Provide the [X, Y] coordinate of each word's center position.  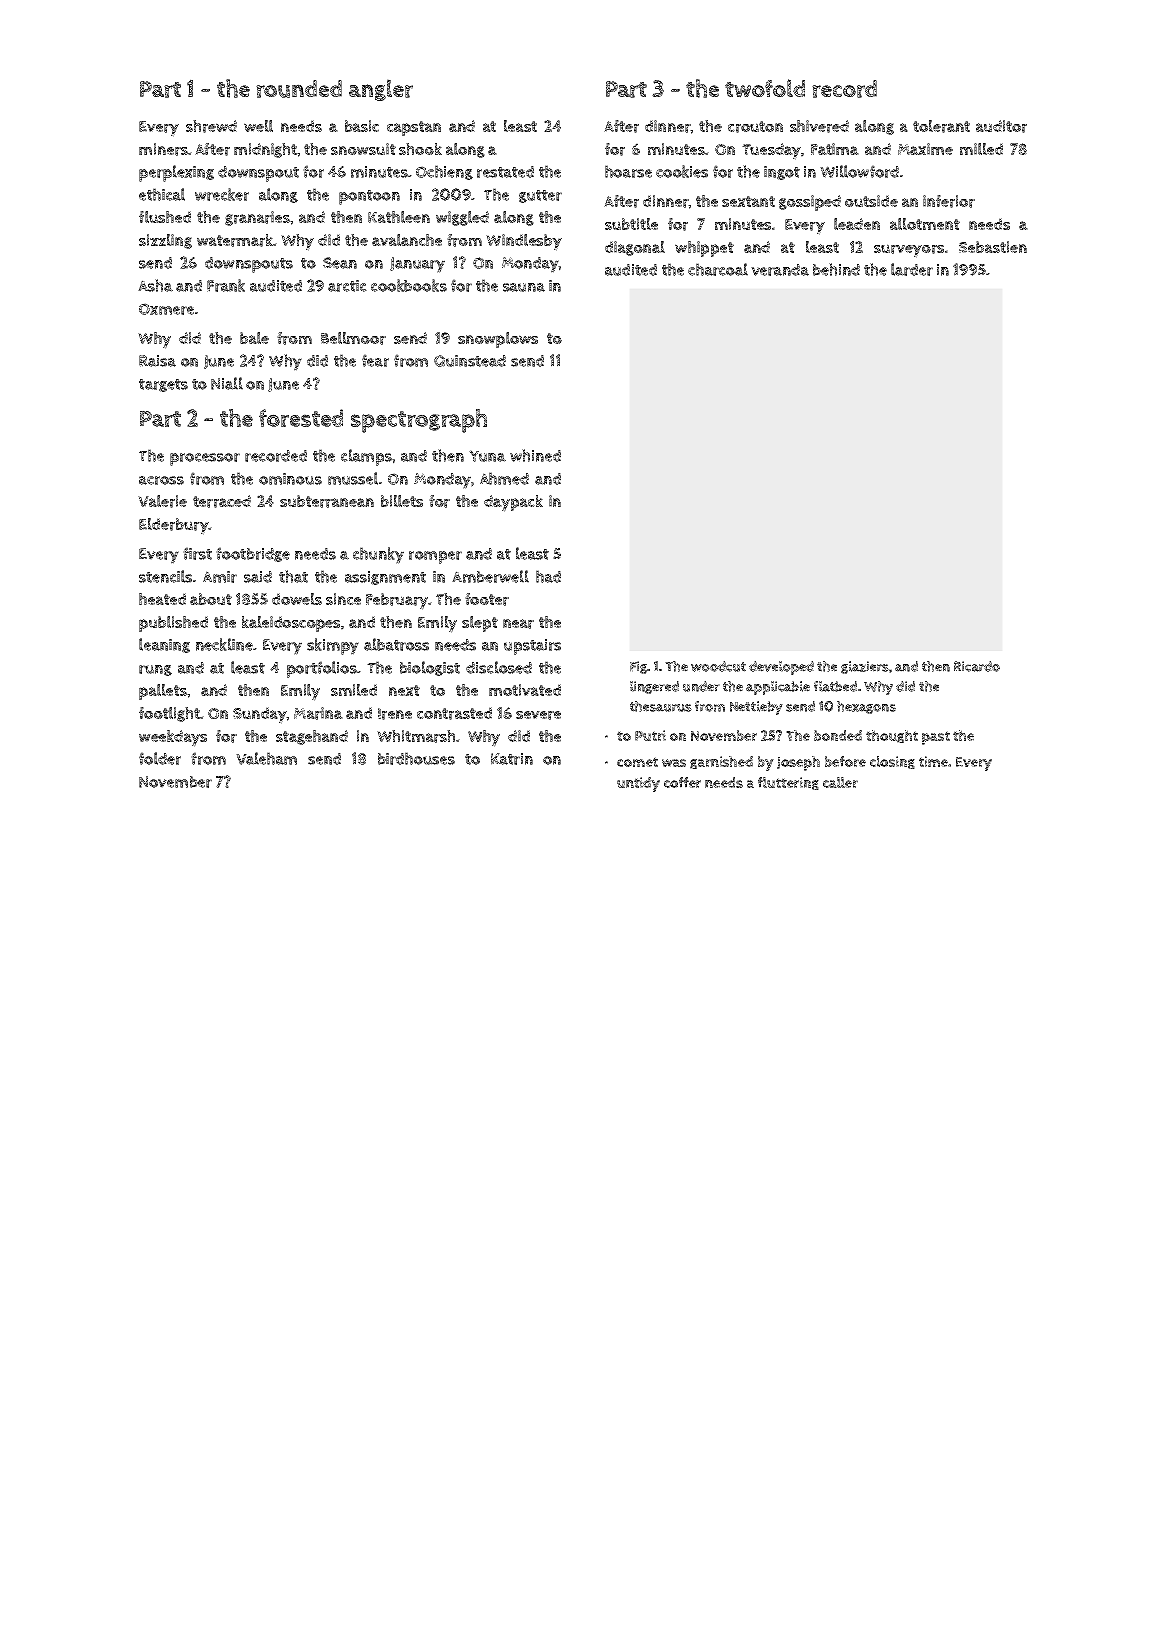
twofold [765, 88]
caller [840, 782]
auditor [1001, 126]
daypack [513, 503]
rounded [299, 89]
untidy [638, 784]
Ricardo [977, 666]
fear [375, 360]
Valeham [266, 758]
